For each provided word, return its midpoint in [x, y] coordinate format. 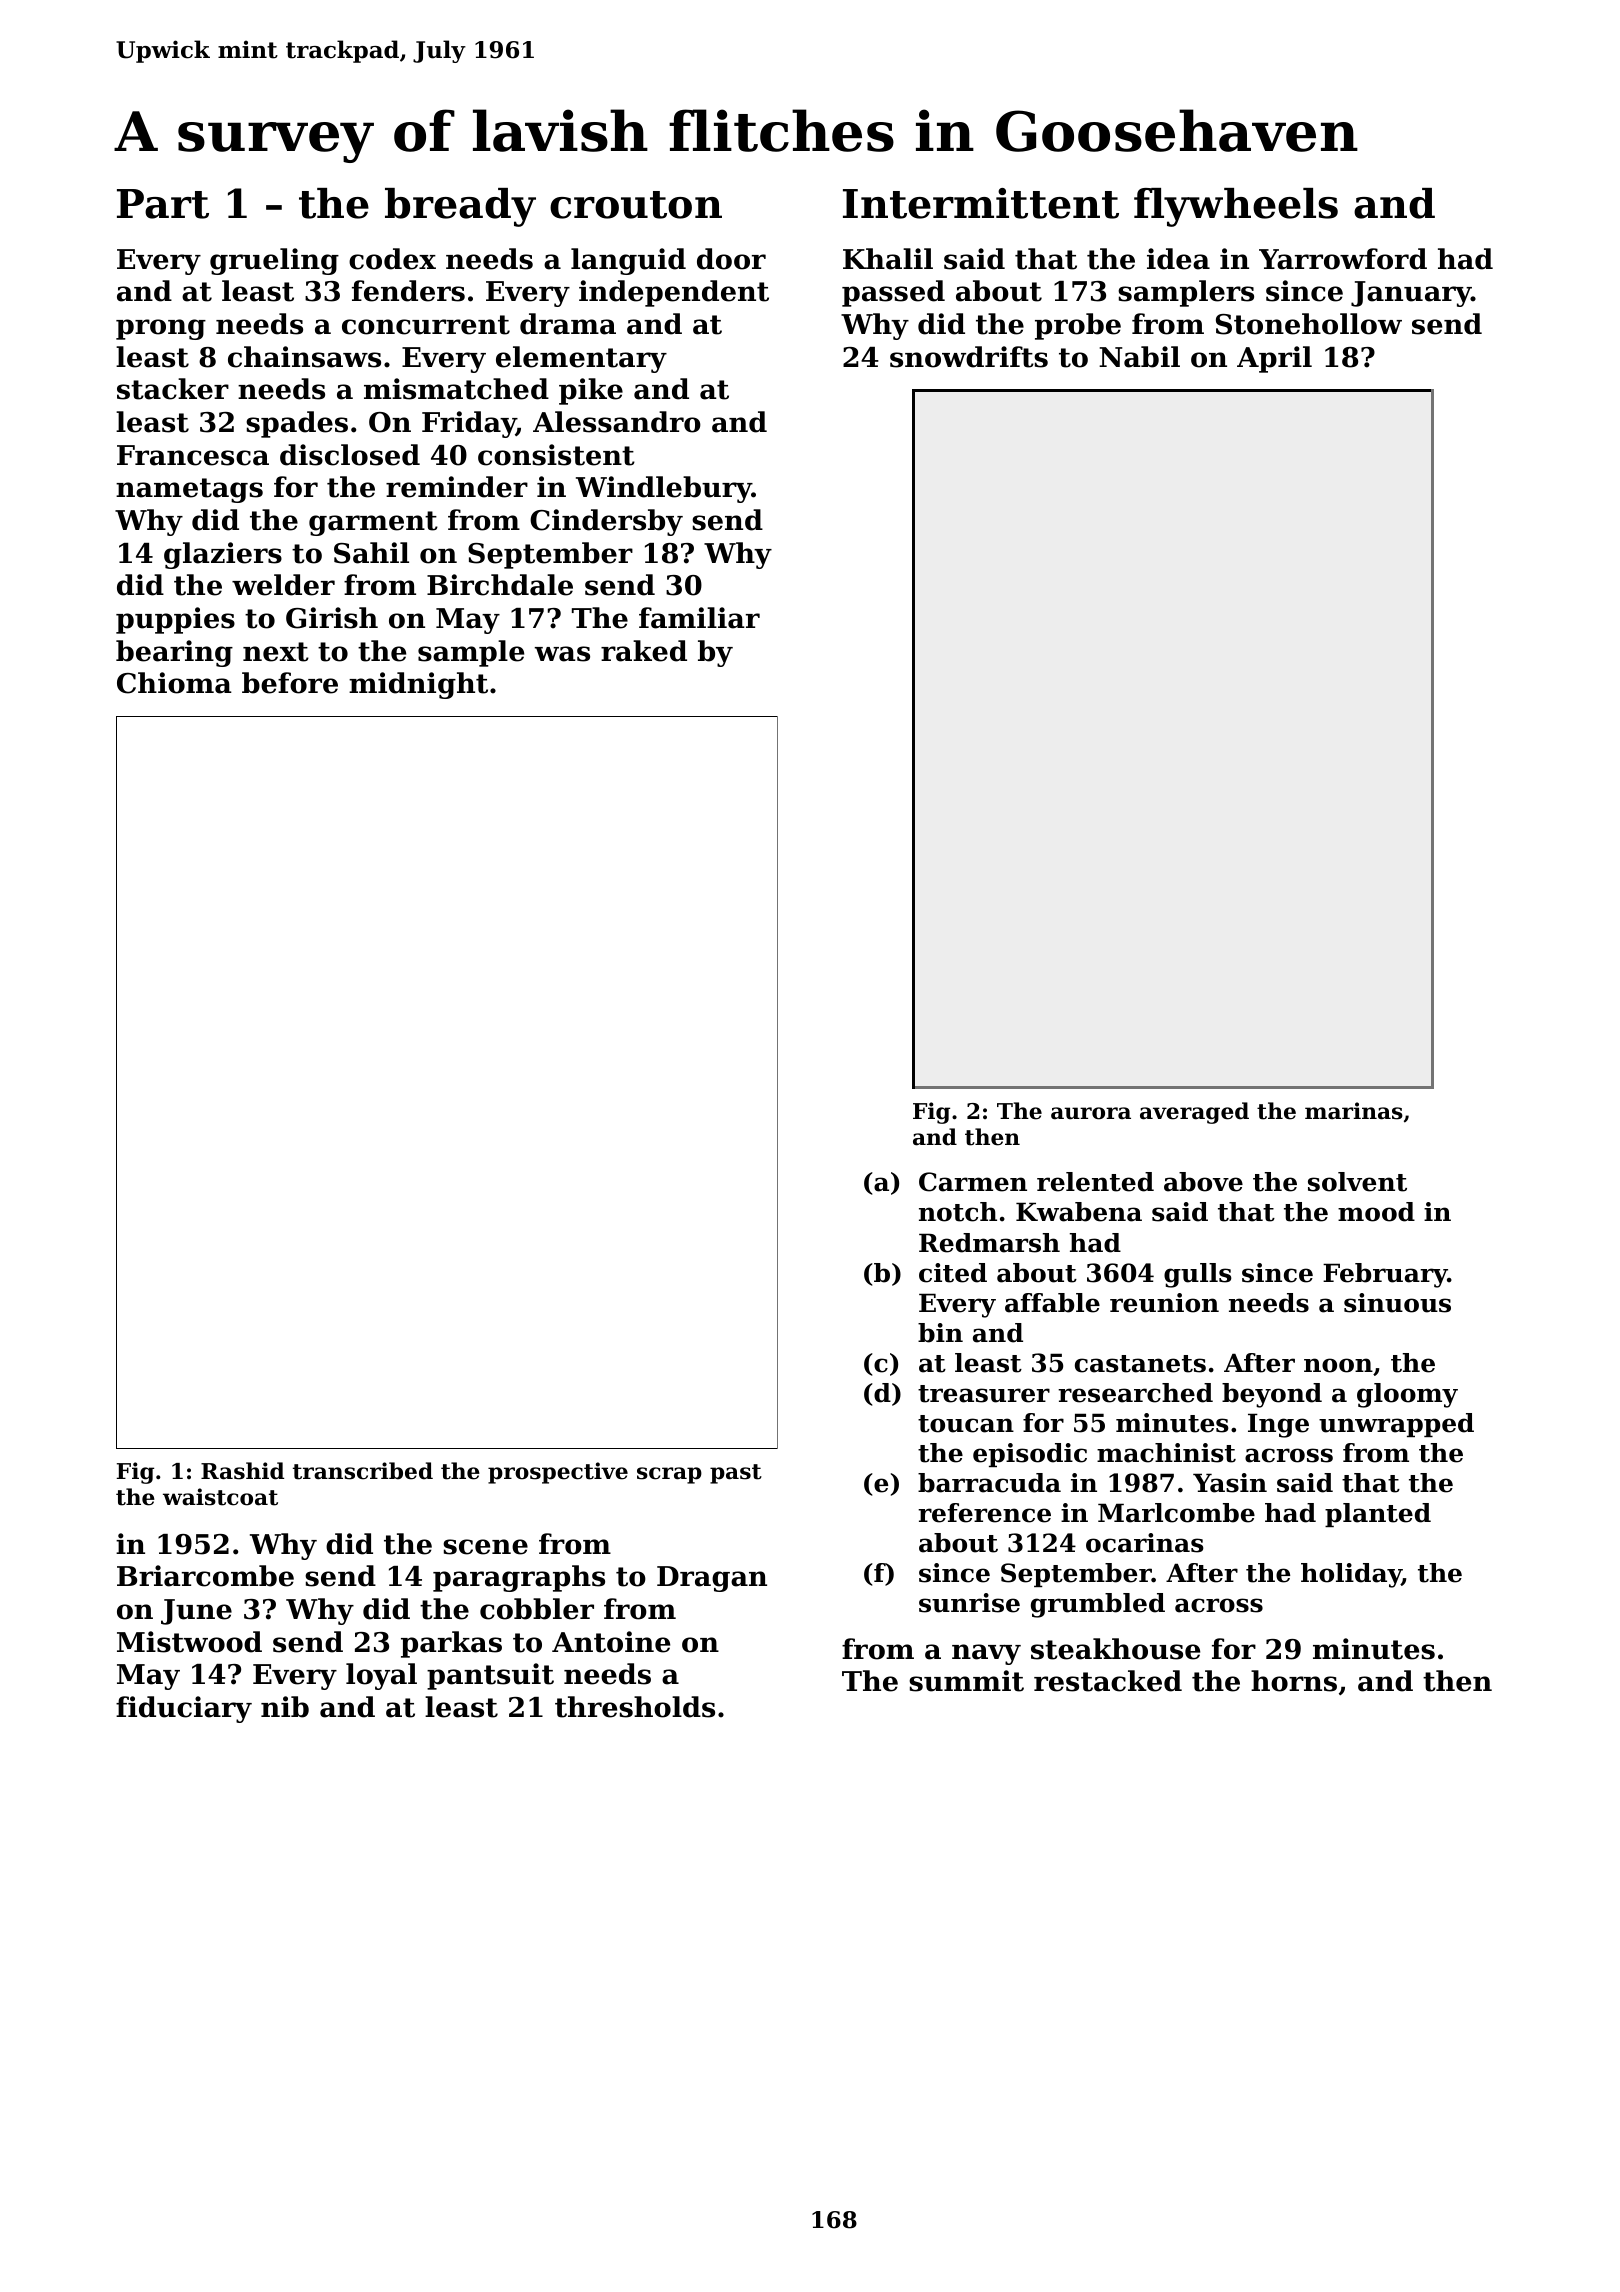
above [1203, 1182]
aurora [1091, 1113]
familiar [699, 618]
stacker [173, 389]
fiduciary [184, 1709]
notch [958, 1212]
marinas [1354, 1111]
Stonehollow [1309, 324]
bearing [174, 653]
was [562, 654]
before [290, 683]
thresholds [635, 1707]
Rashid [242, 1471]
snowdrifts [969, 357]
